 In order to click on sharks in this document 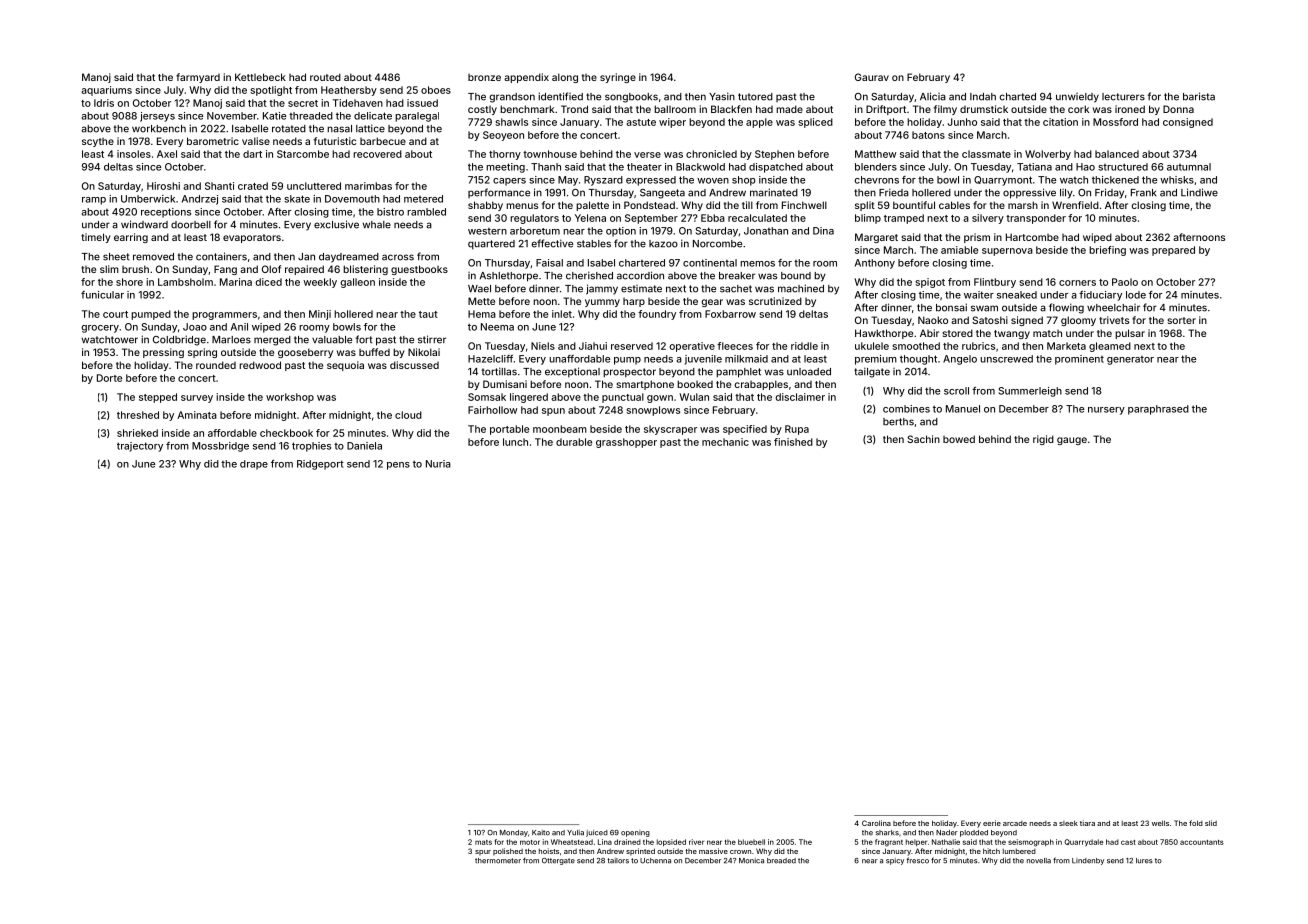, I will do `click(887, 833)`.
